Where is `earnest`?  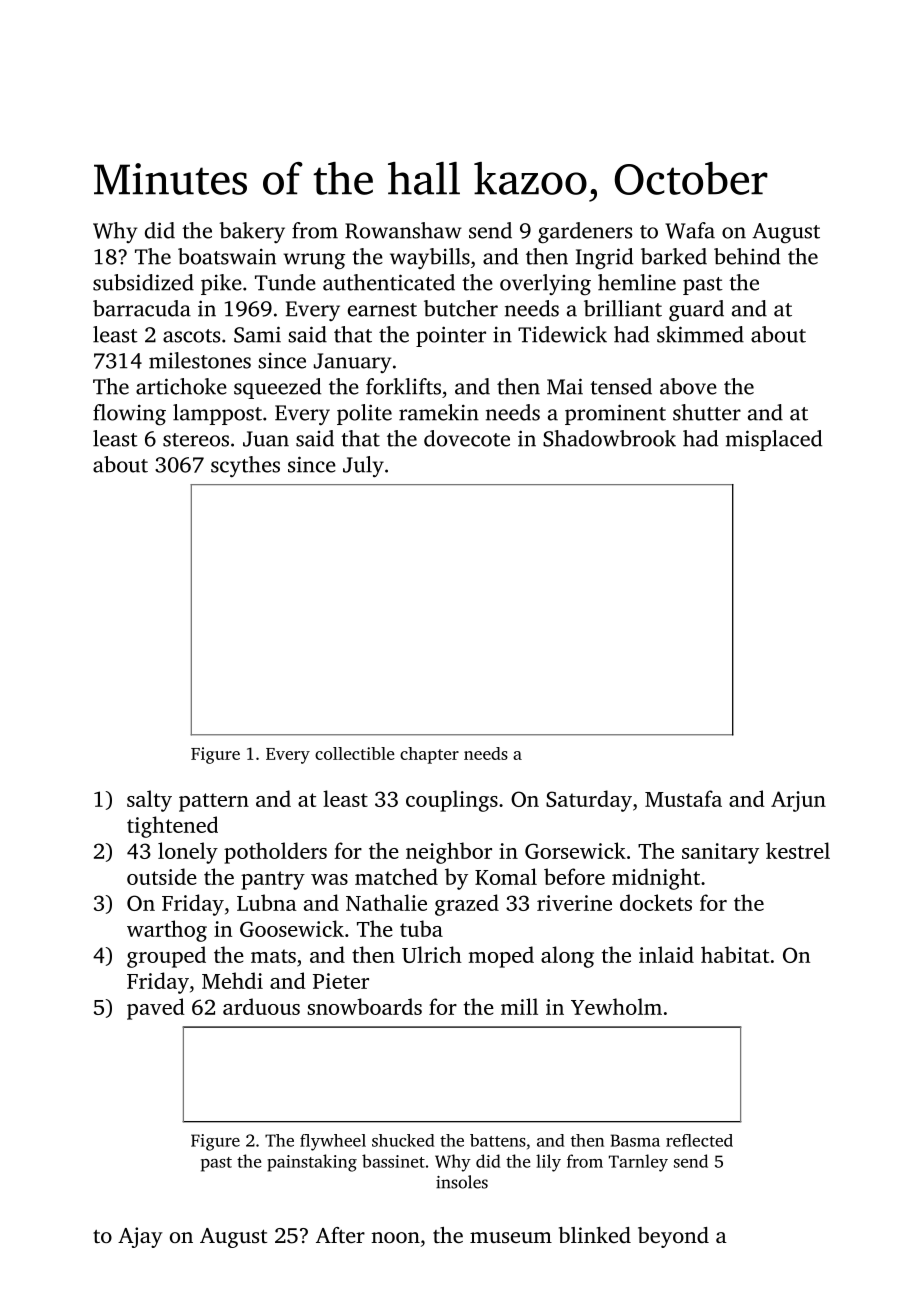
earnest is located at coordinates (382, 310).
